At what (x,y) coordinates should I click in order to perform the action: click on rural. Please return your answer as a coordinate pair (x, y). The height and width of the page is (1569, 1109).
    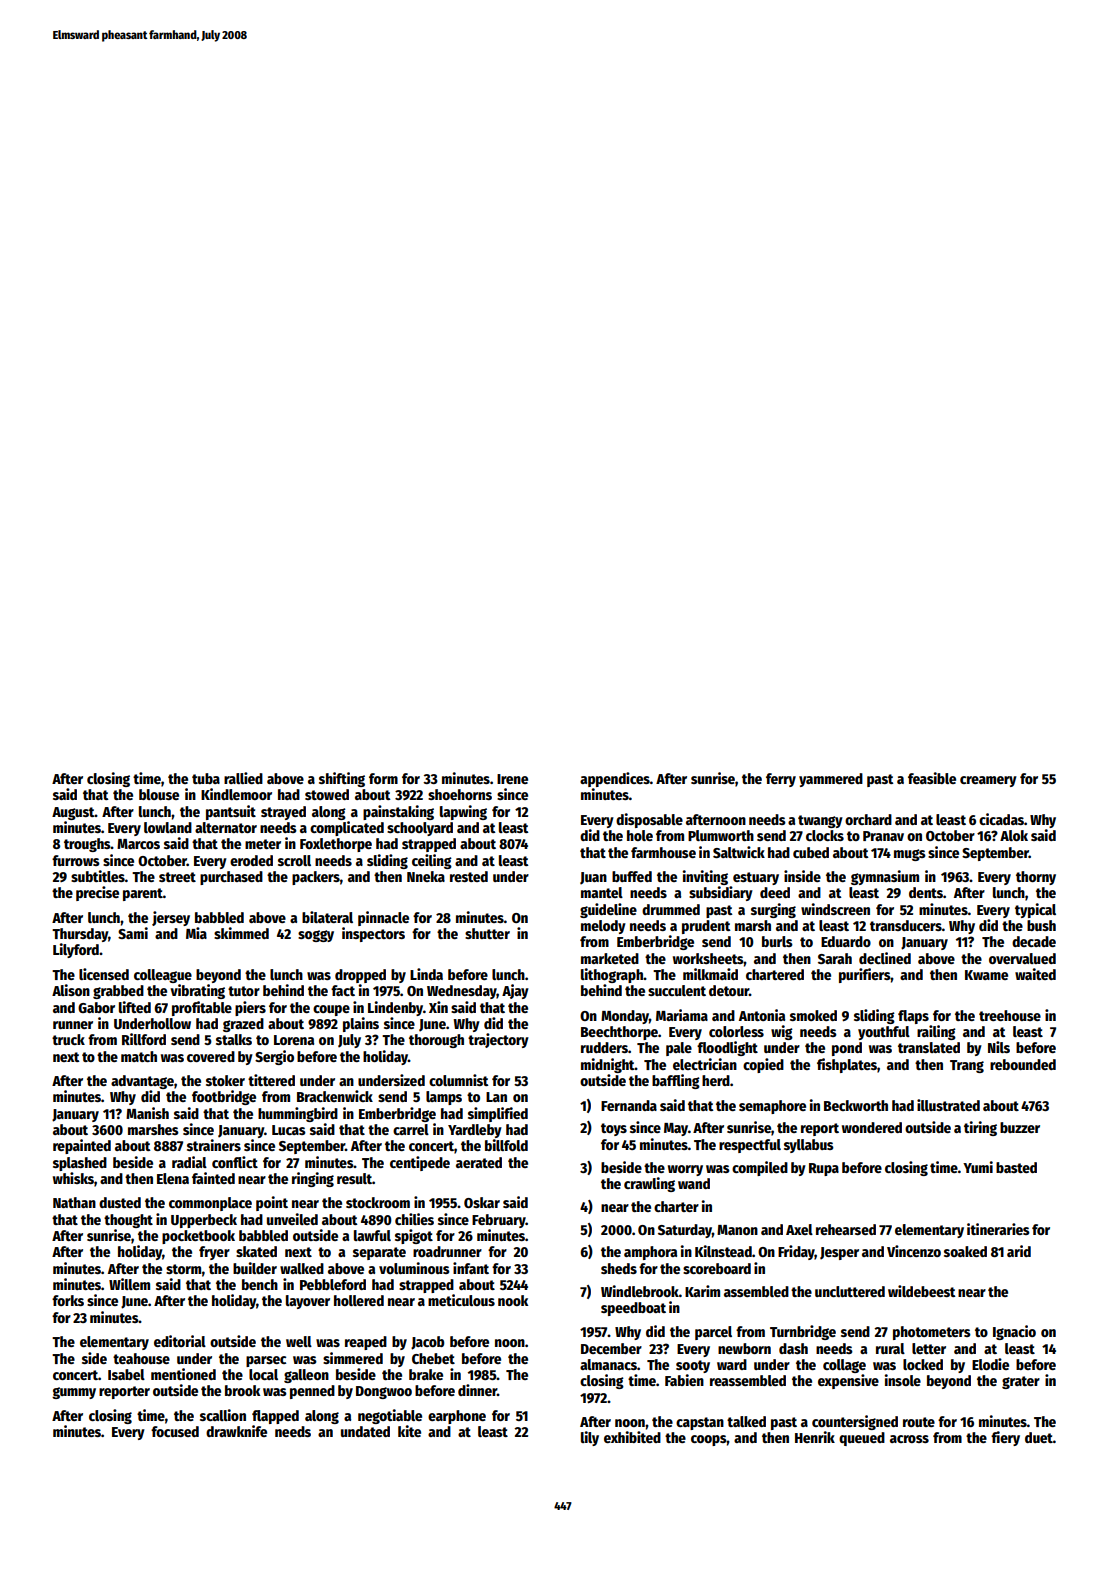
    Looking at the image, I should click on (890, 1348).
